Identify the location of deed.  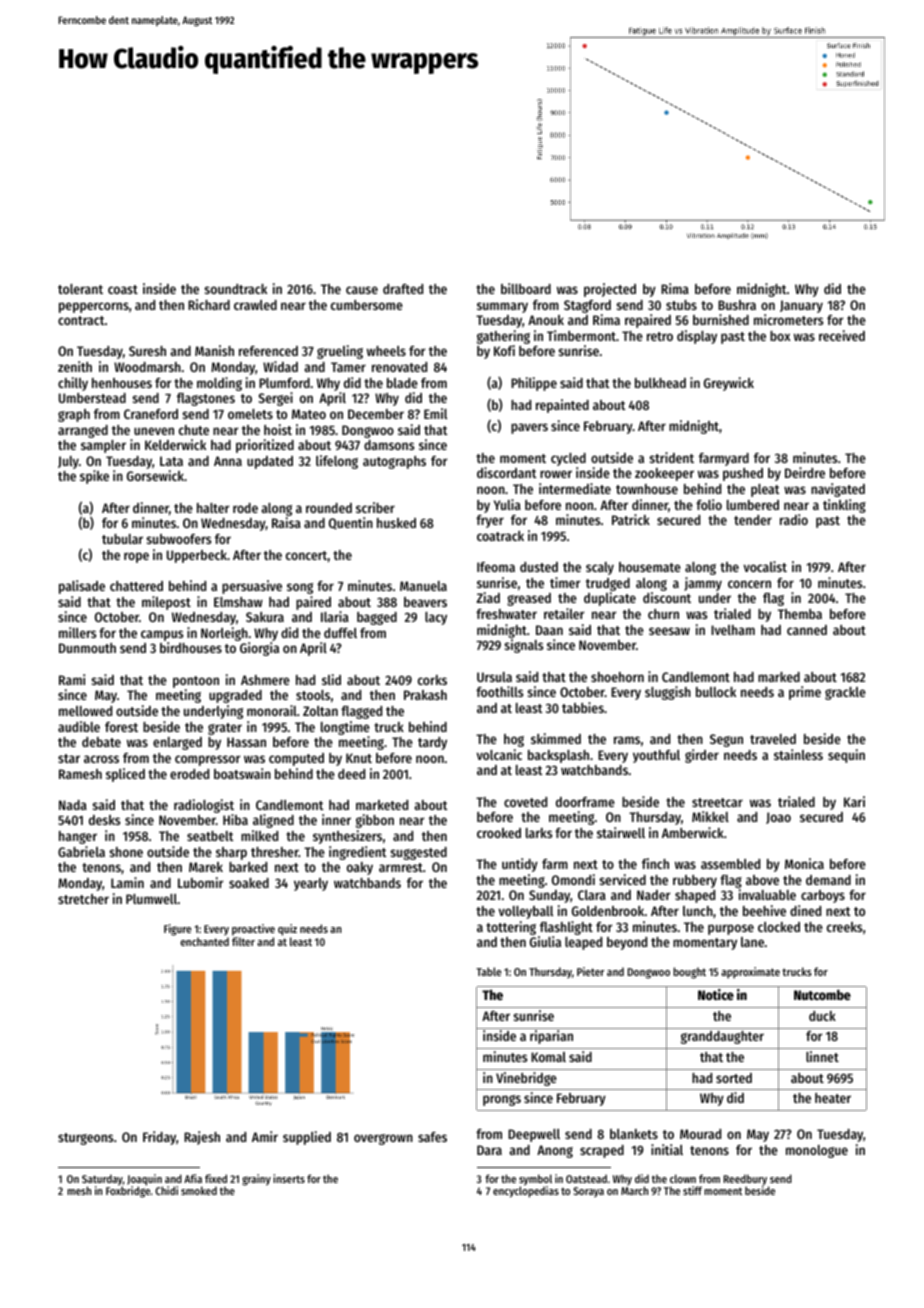
(351, 774).
